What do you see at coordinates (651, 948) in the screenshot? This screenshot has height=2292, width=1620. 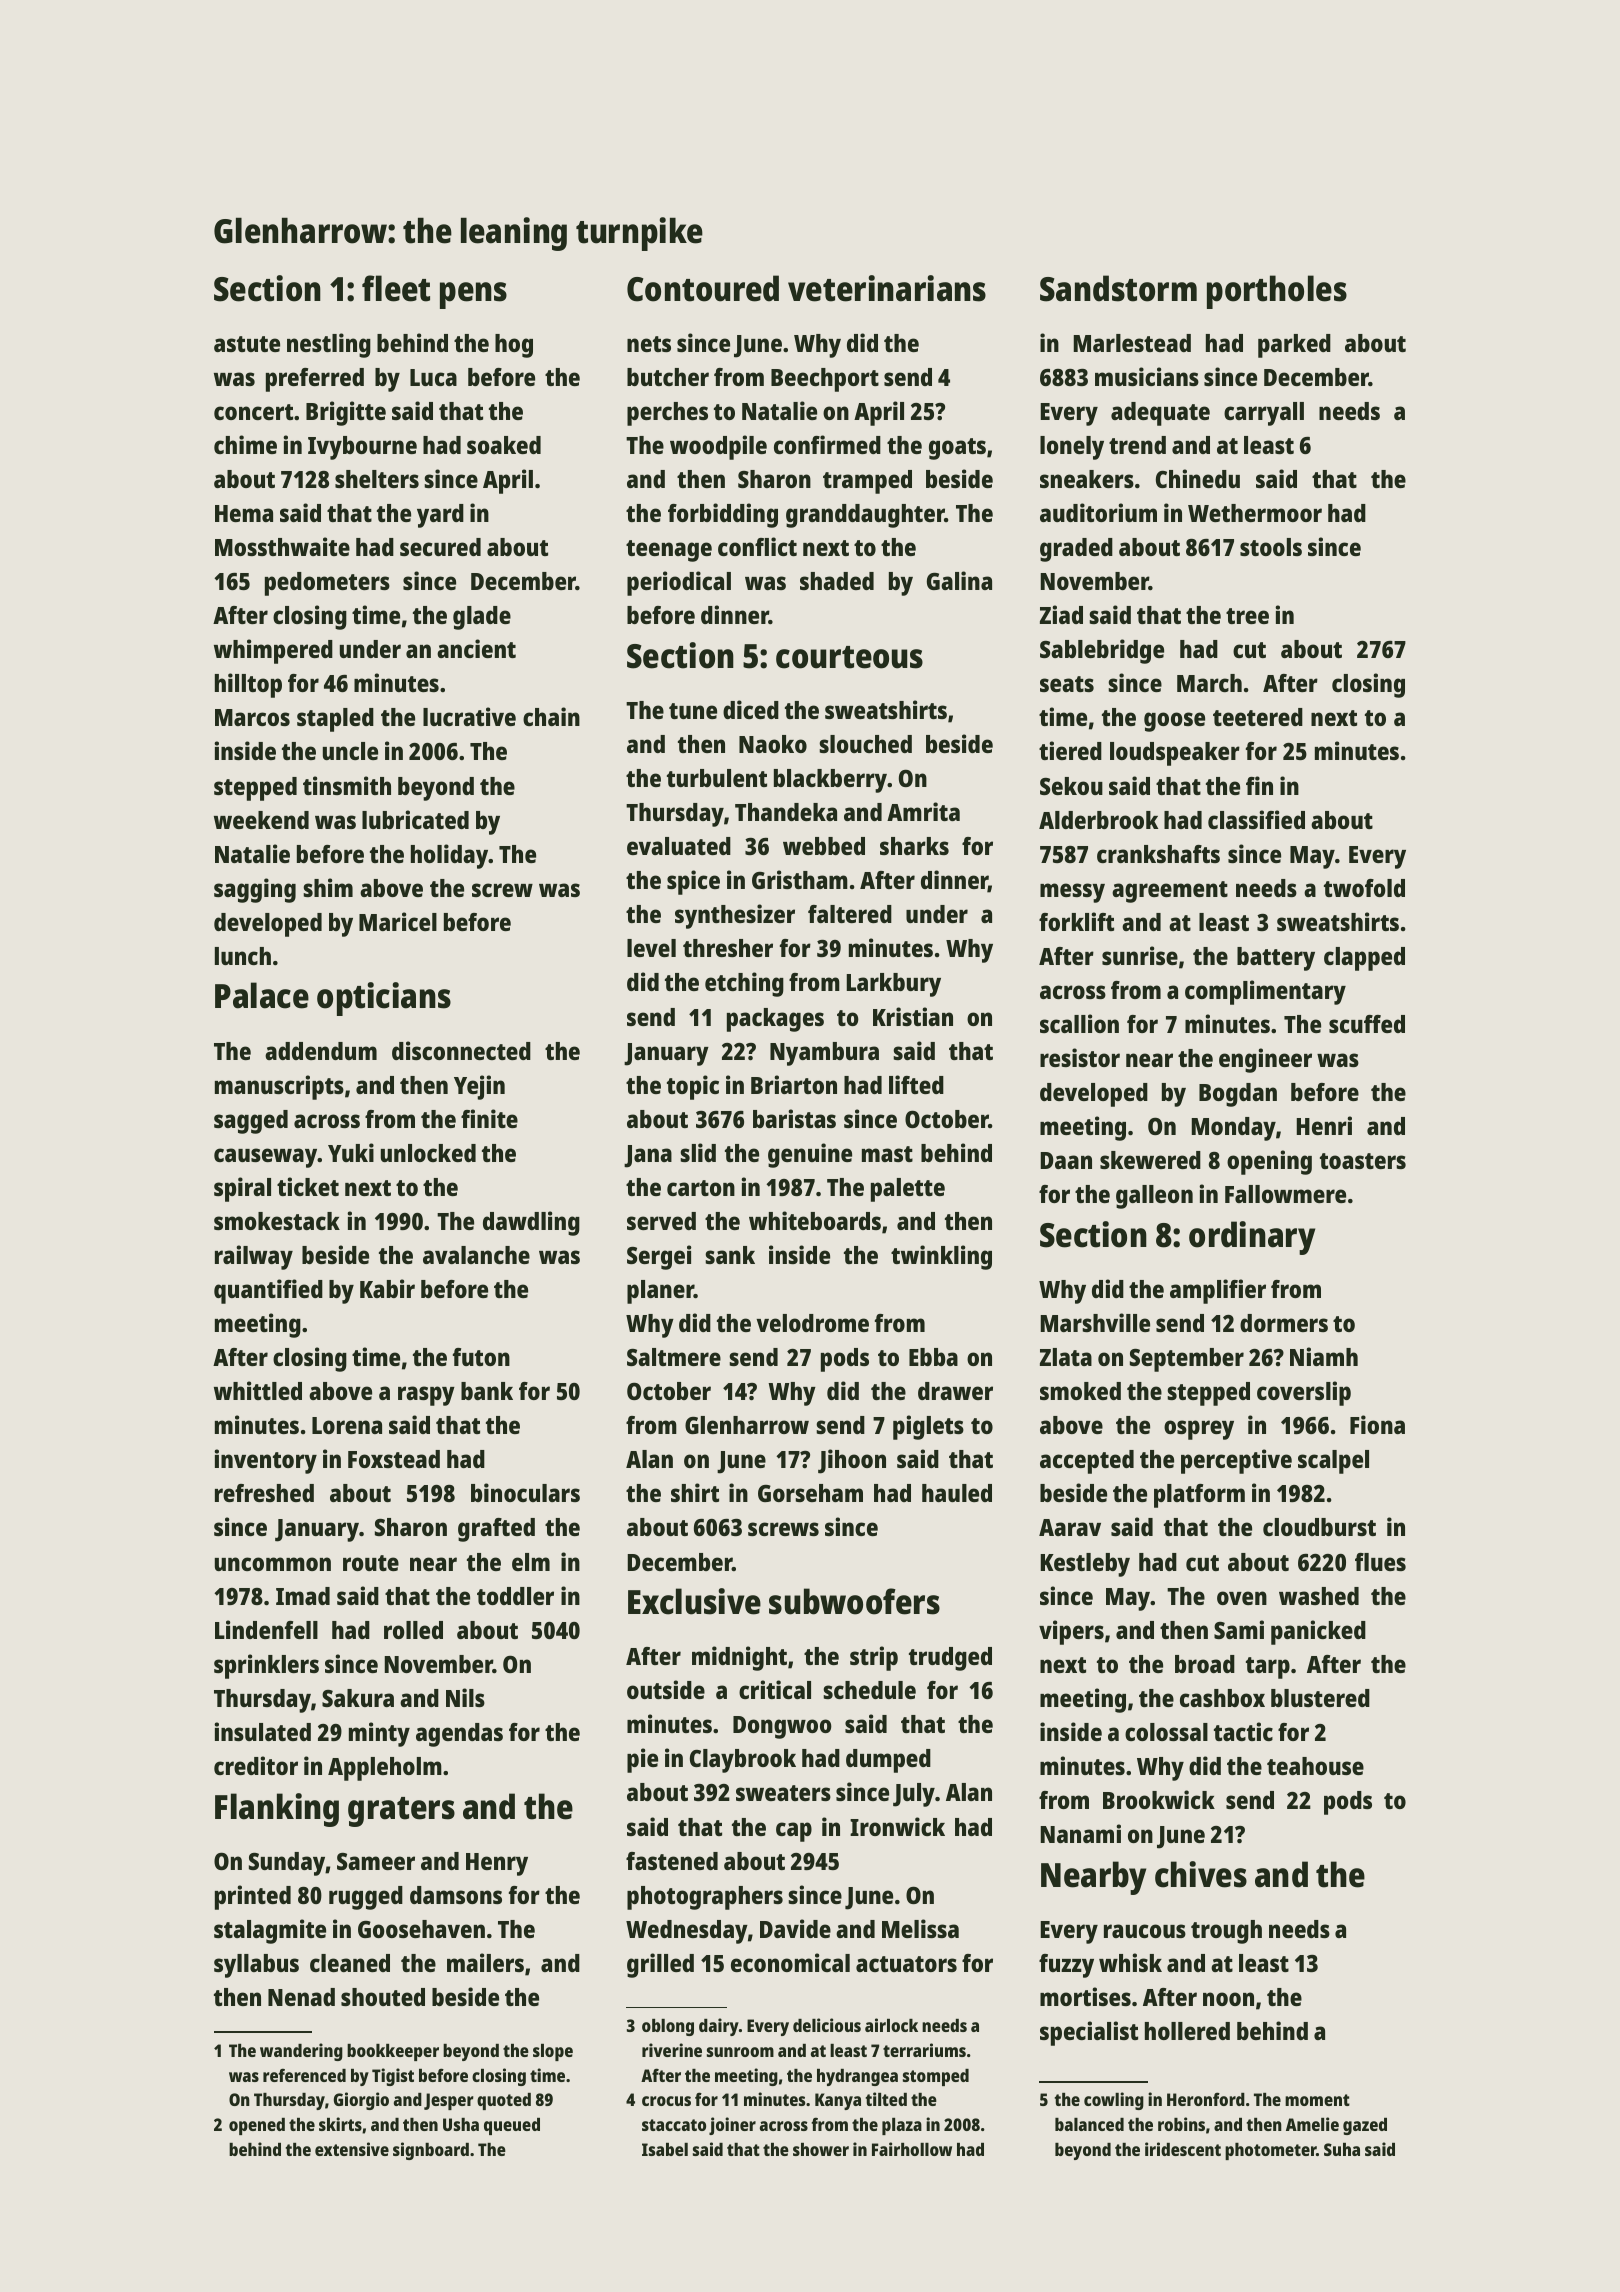 I see `level` at bounding box center [651, 948].
